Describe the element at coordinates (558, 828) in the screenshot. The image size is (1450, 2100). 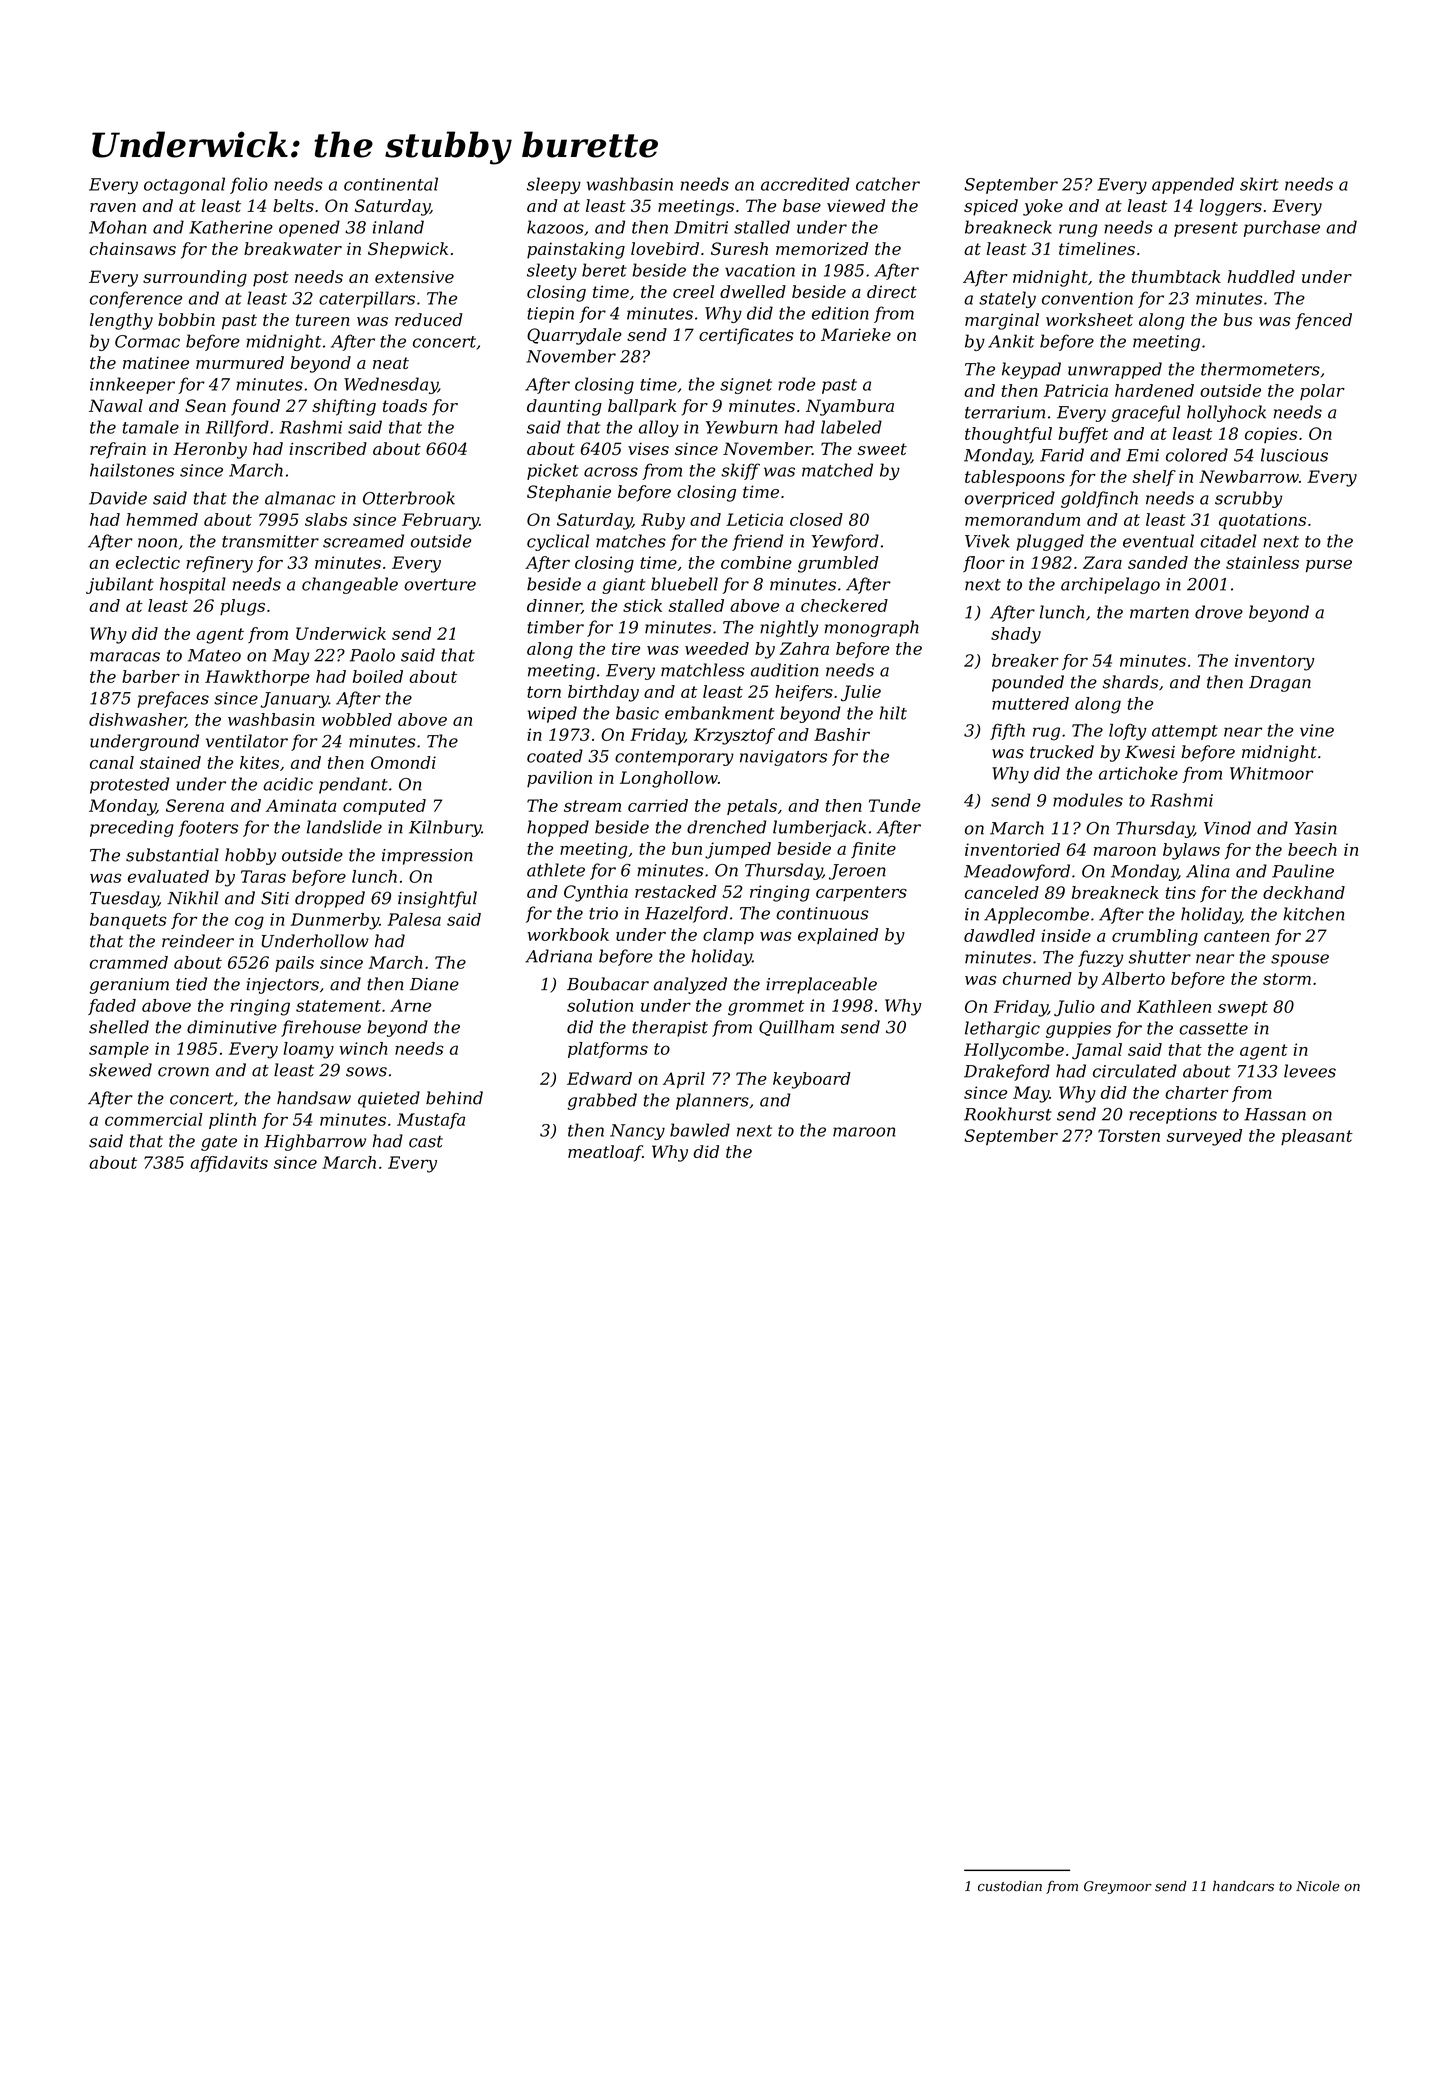
I see `hopped` at that location.
